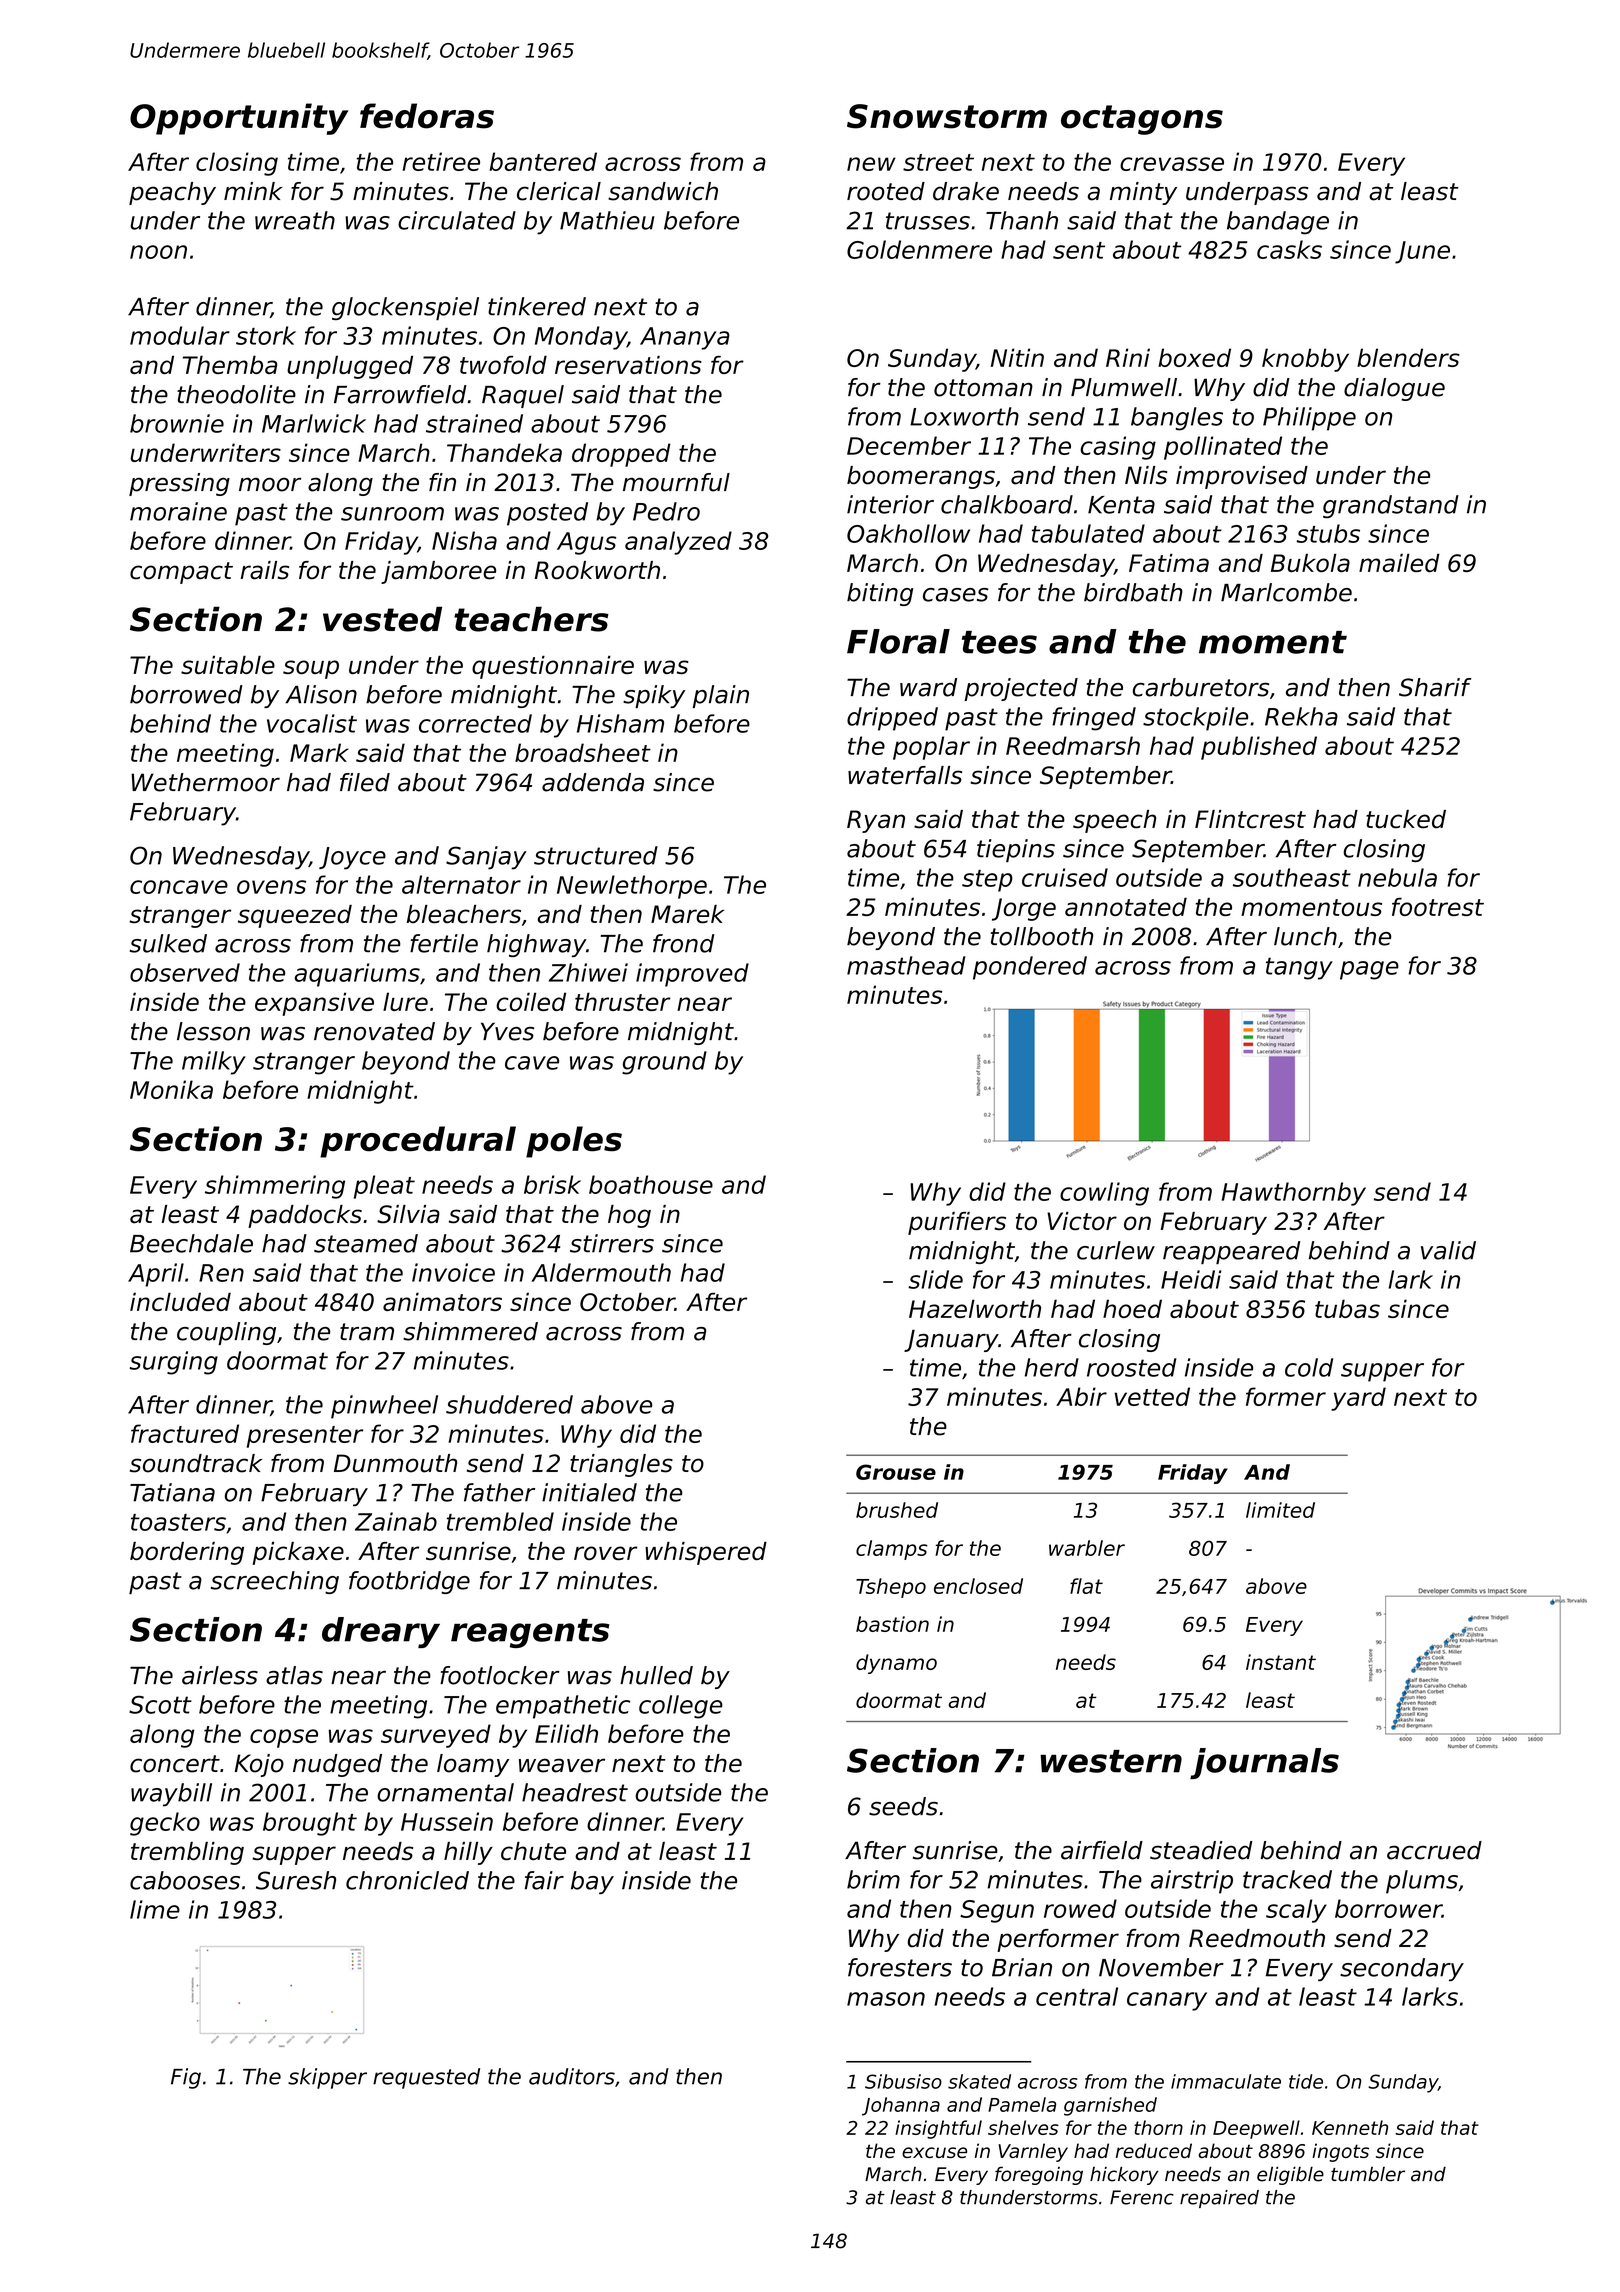 This screenshot has height=2292, width=1620. What do you see at coordinates (592, 1882) in the screenshot?
I see `bay` at bounding box center [592, 1882].
